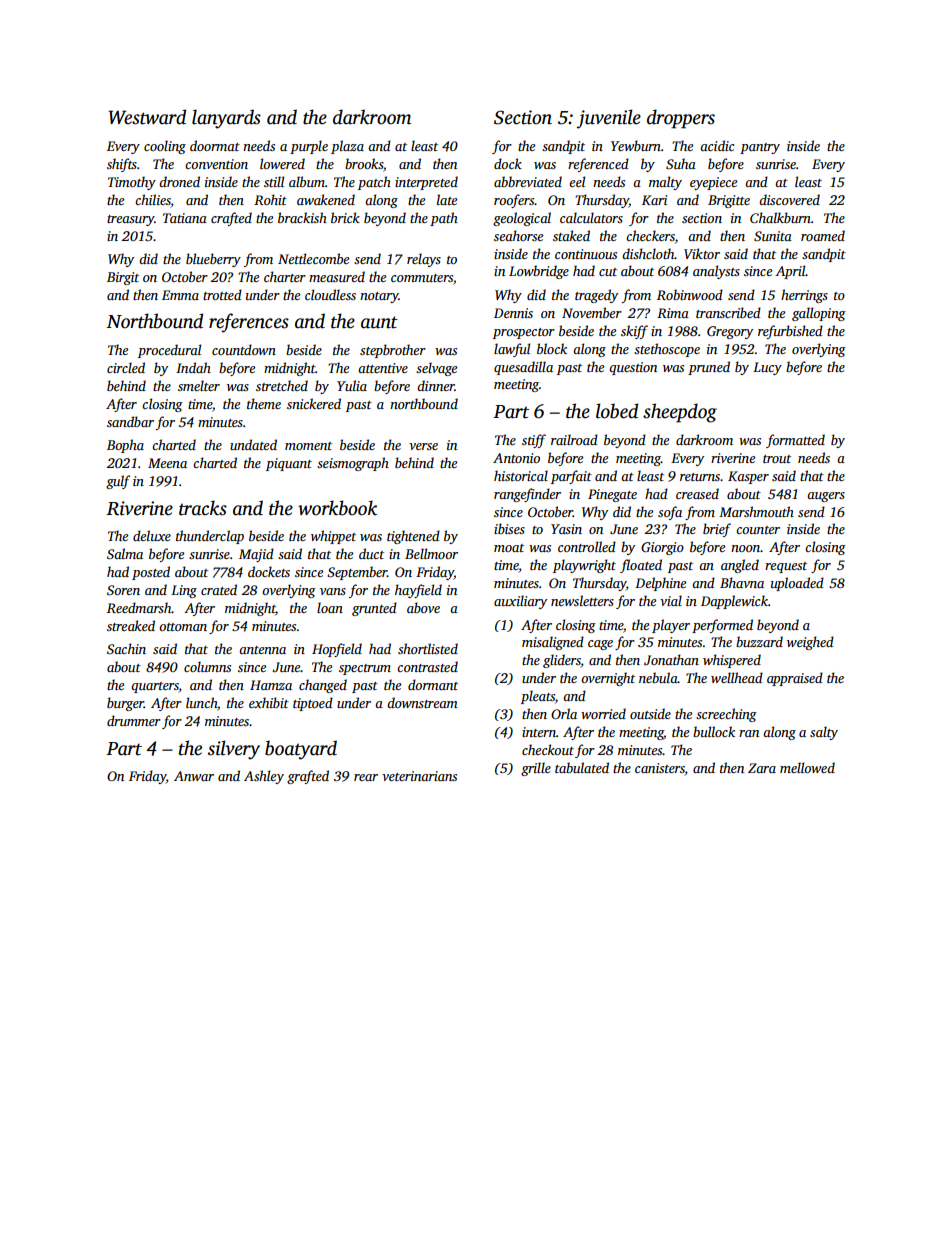  What do you see at coordinates (609, 119) in the image?
I see `juvenile` at bounding box center [609, 119].
